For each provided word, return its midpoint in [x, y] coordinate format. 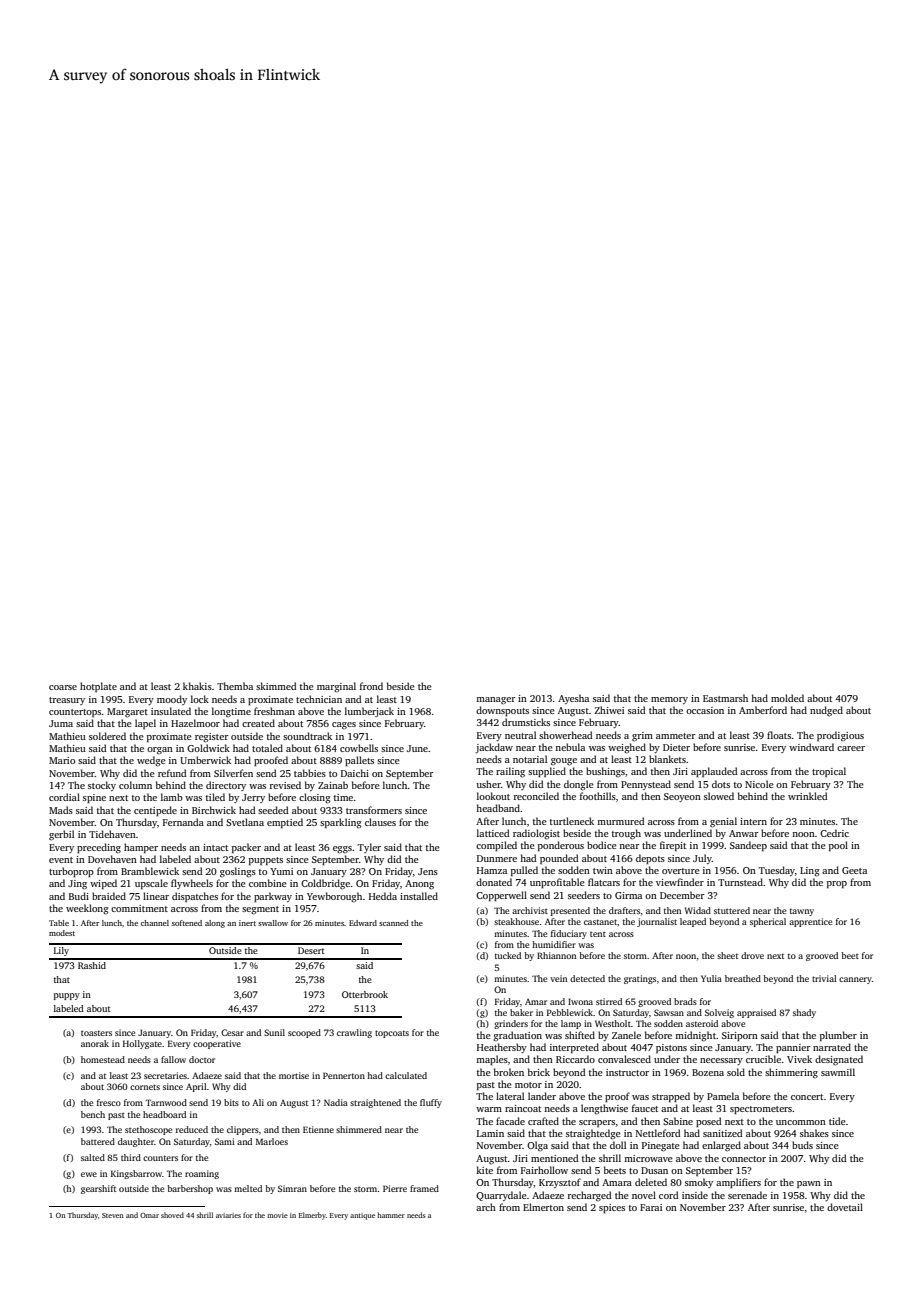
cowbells [359, 748]
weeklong [87, 909]
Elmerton [543, 1207]
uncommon [801, 1122]
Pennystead [646, 785]
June [417, 748]
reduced [192, 1129]
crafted [543, 1121]
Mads [61, 810]
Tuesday [777, 871]
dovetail [845, 1207]
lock [200, 699]
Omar [149, 1215]
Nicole [759, 784]
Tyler [369, 848]
